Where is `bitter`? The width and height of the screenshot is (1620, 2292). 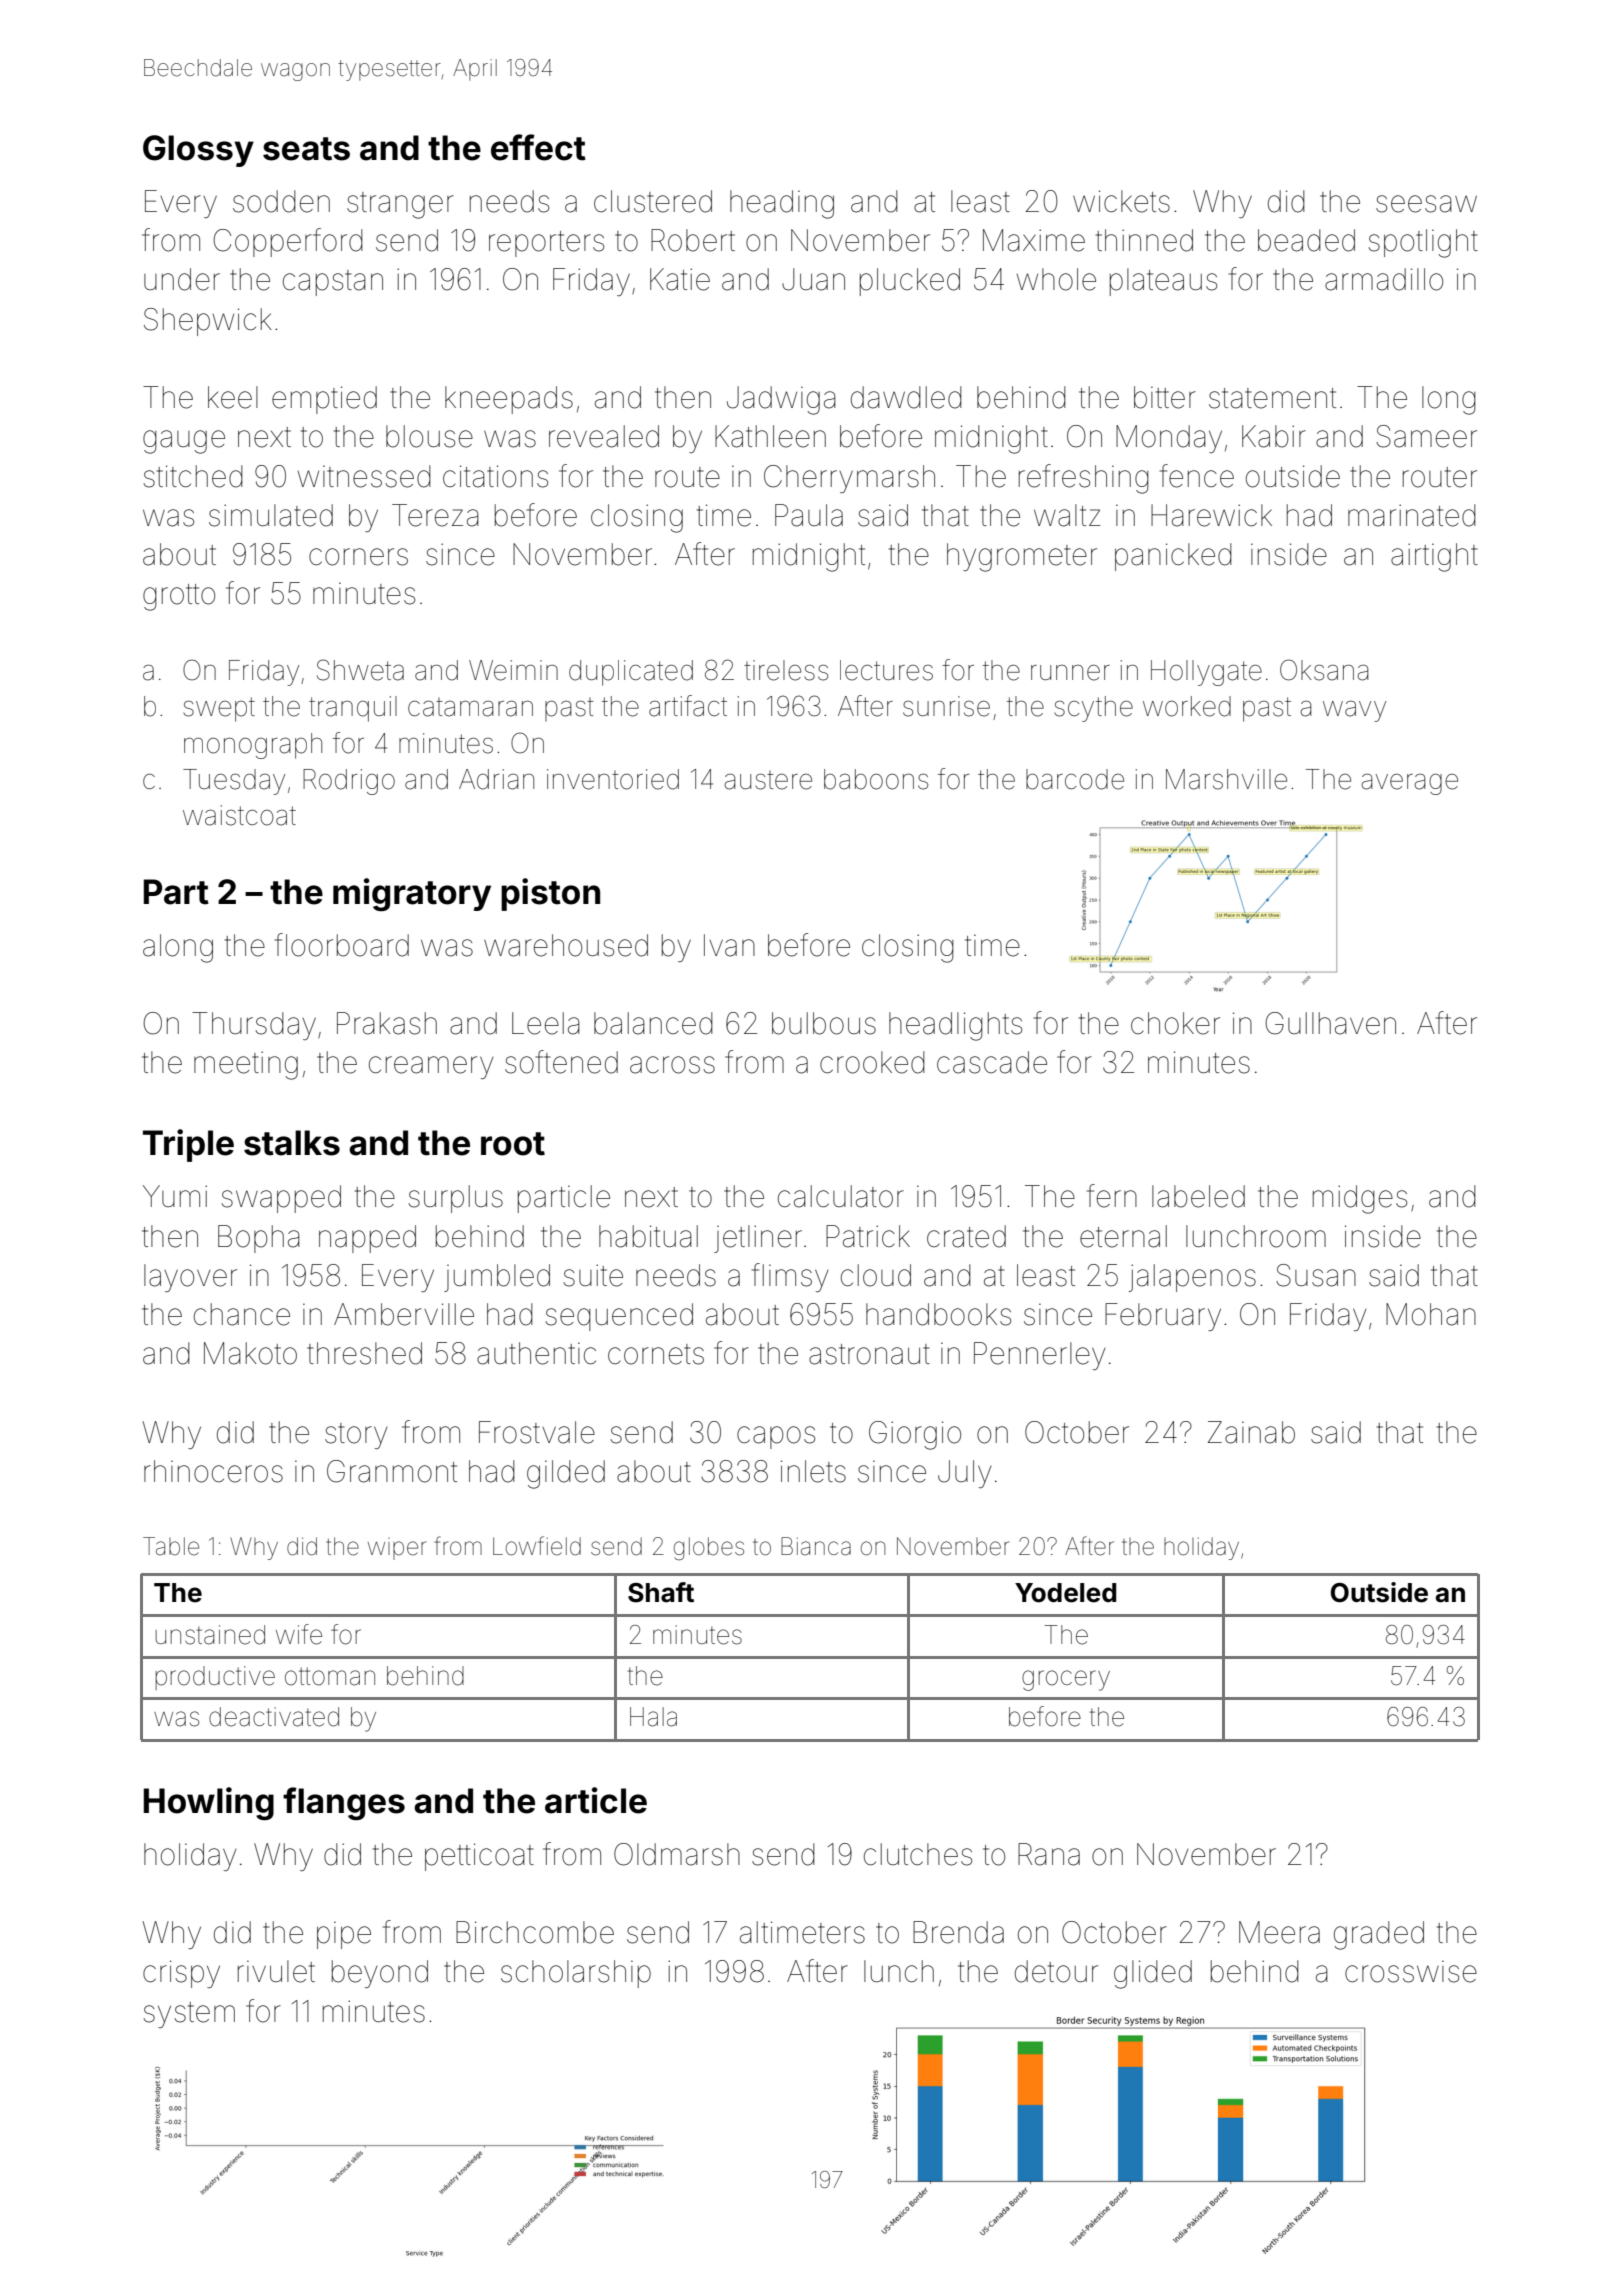
bitter is located at coordinates (1165, 397).
